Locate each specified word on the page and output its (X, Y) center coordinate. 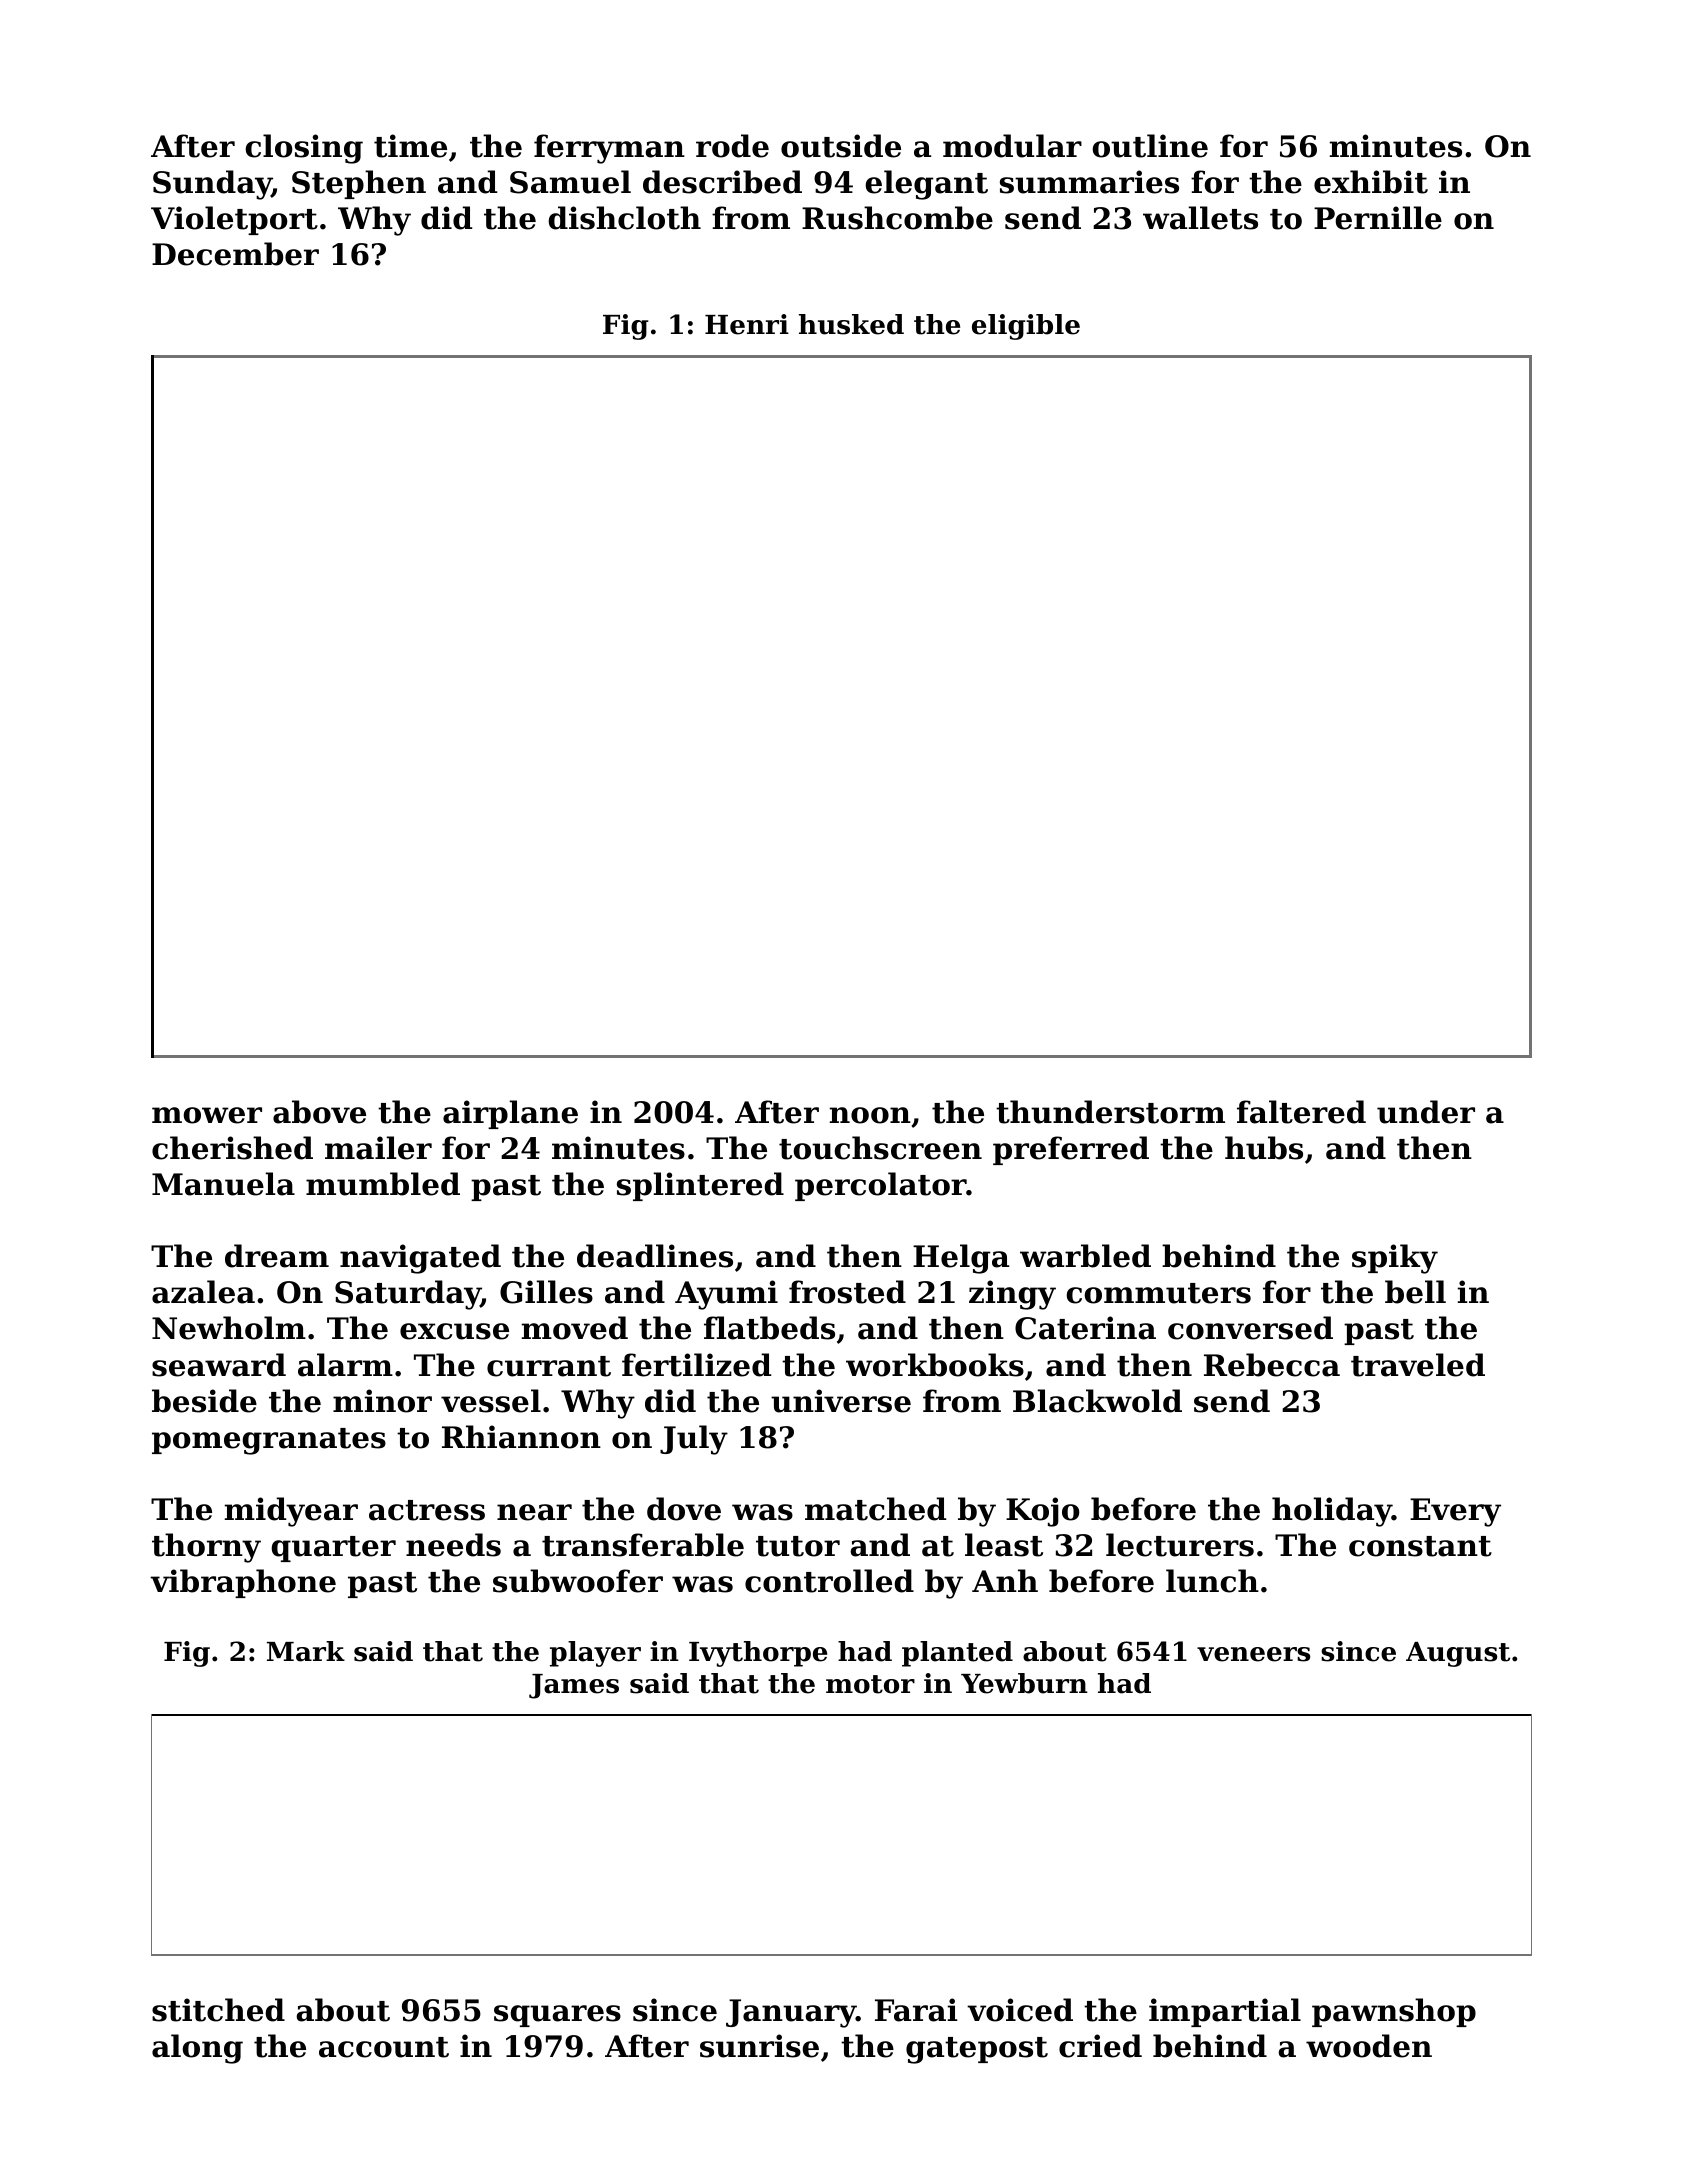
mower (207, 1115)
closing (304, 149)
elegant (926, 185)
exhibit (1371, 182)
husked (851, 324)
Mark (306, 1651)
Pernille (1378, 218)
